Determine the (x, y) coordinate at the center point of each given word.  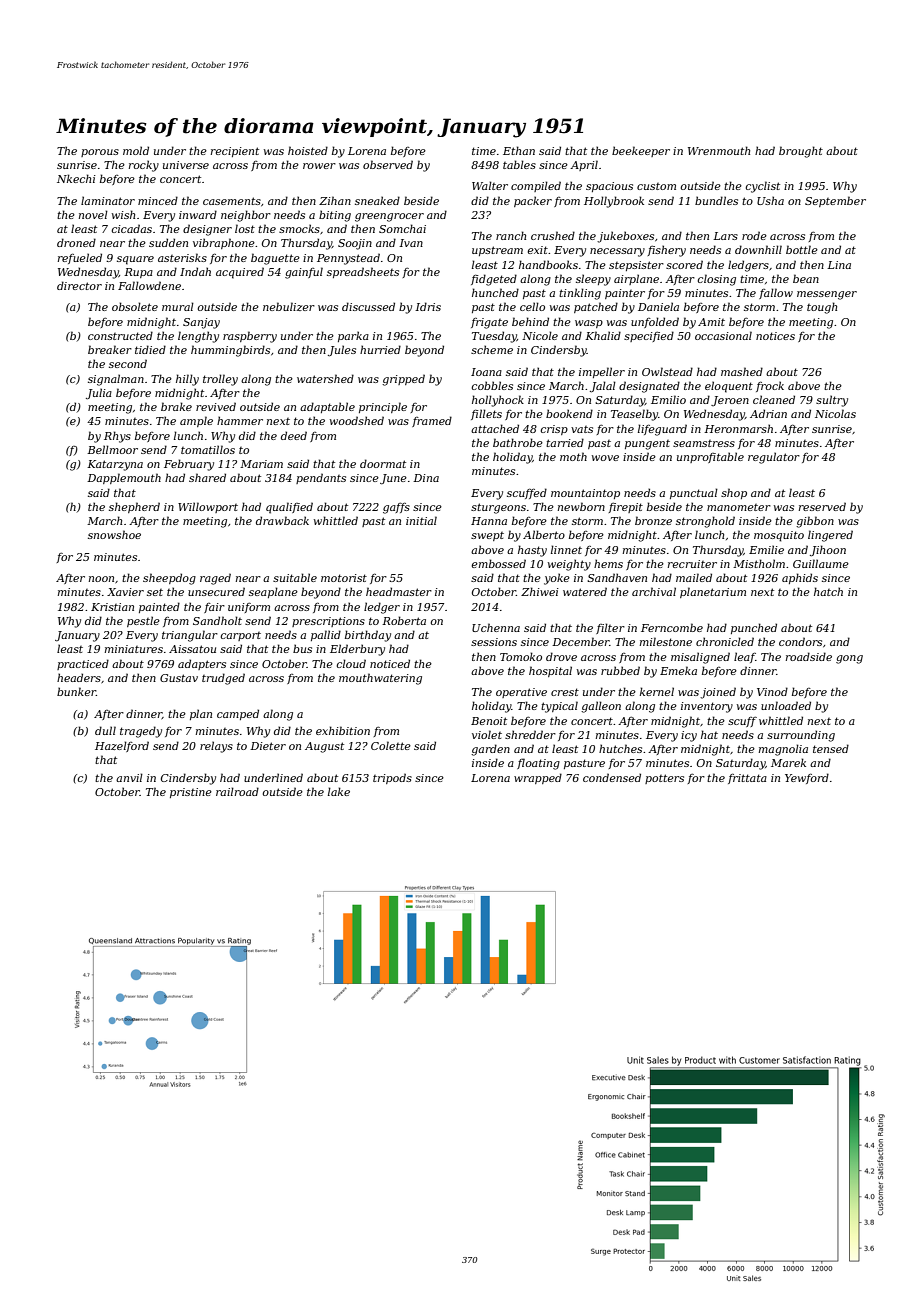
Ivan (411, 243)
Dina (426, 478)
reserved (822, 506)
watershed (325, 378)
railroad (237, 791)
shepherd (134, 507)
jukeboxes (625, 237)
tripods (392, 778)
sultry (832, 401)
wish (123, 214)
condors (800, 641)
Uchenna (496, 627)
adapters (202, 664)
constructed (120, 335)
